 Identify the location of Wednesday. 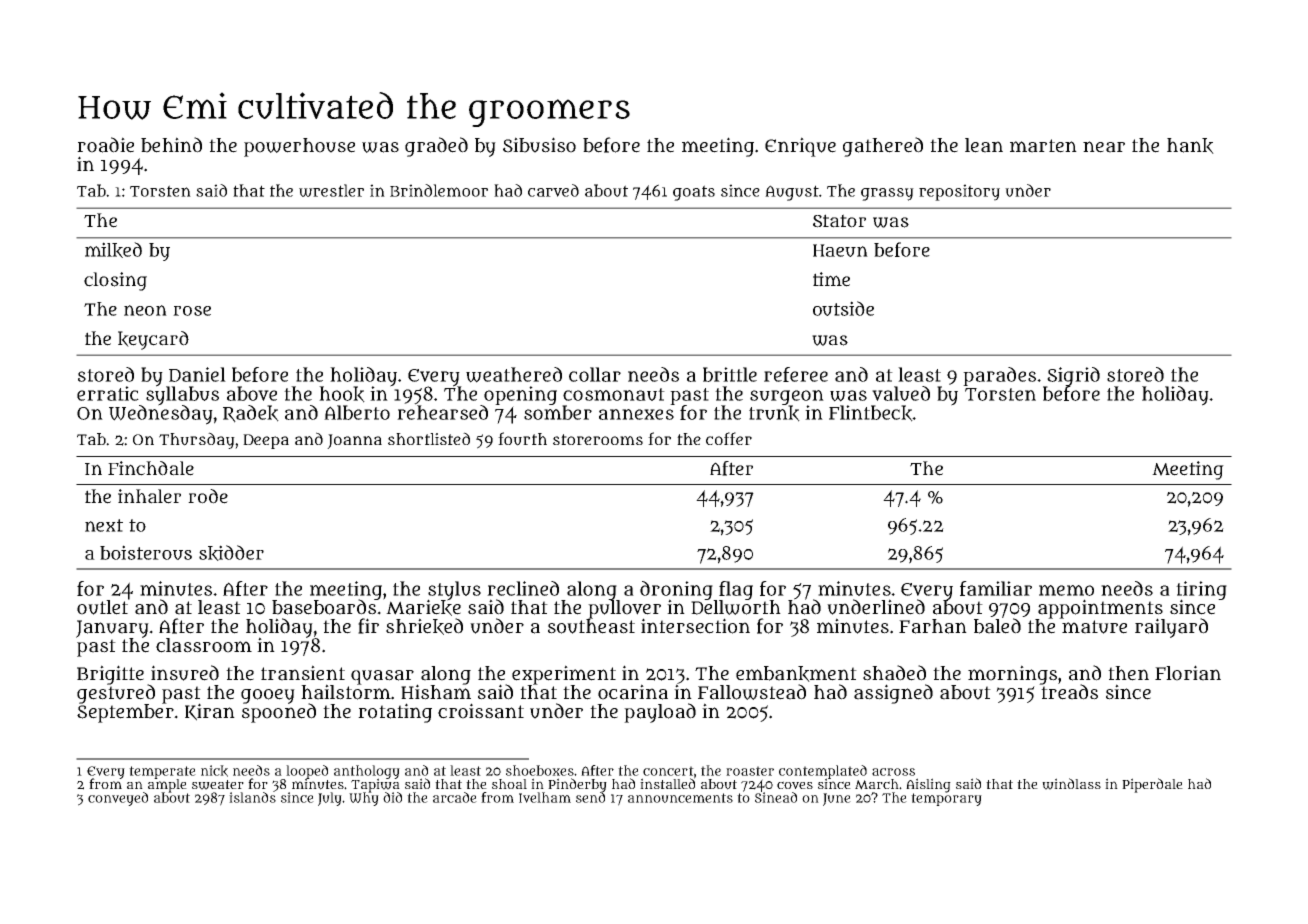
(161, 415).
